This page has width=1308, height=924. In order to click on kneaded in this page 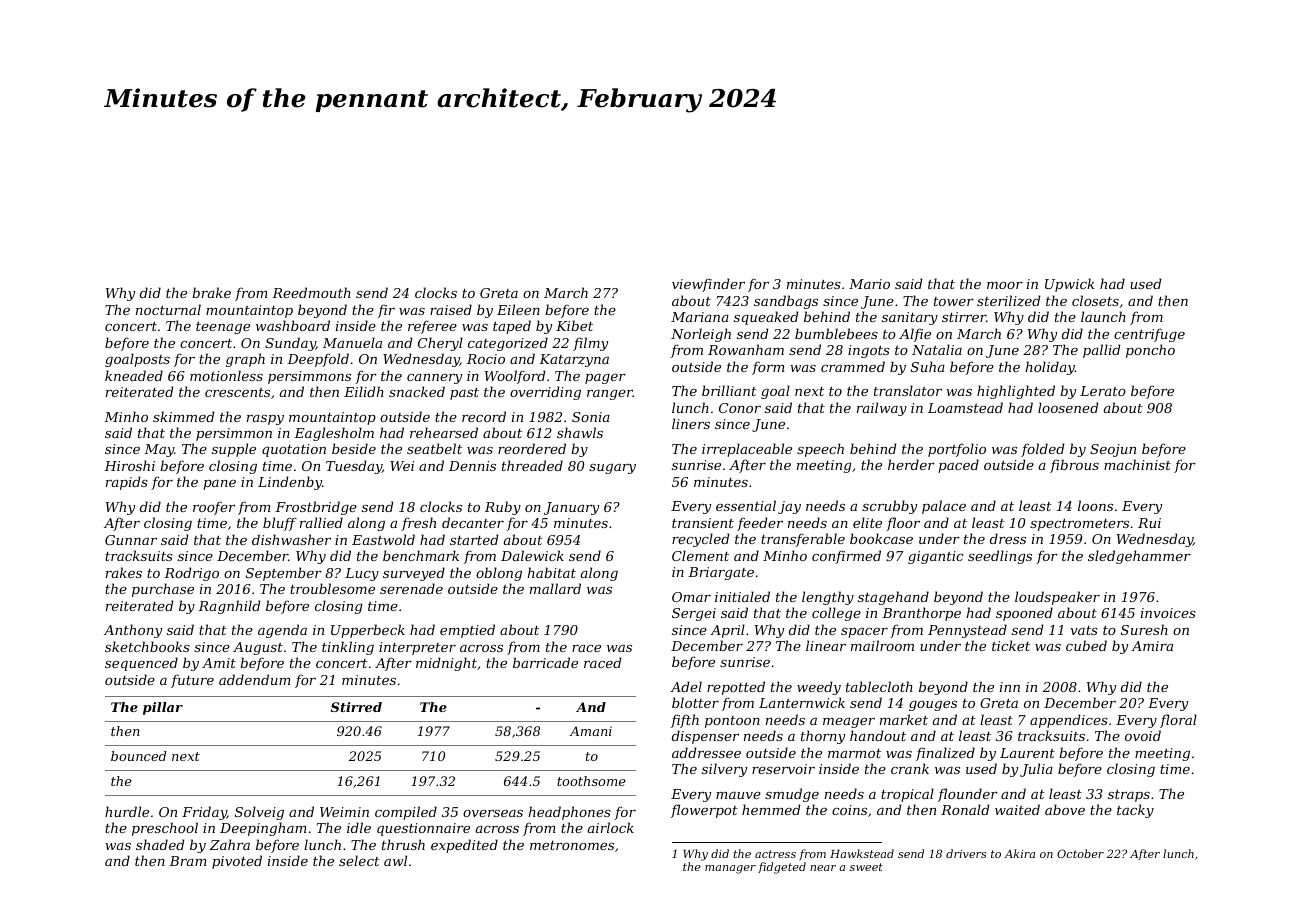, I will do `click(134, 375)`.
